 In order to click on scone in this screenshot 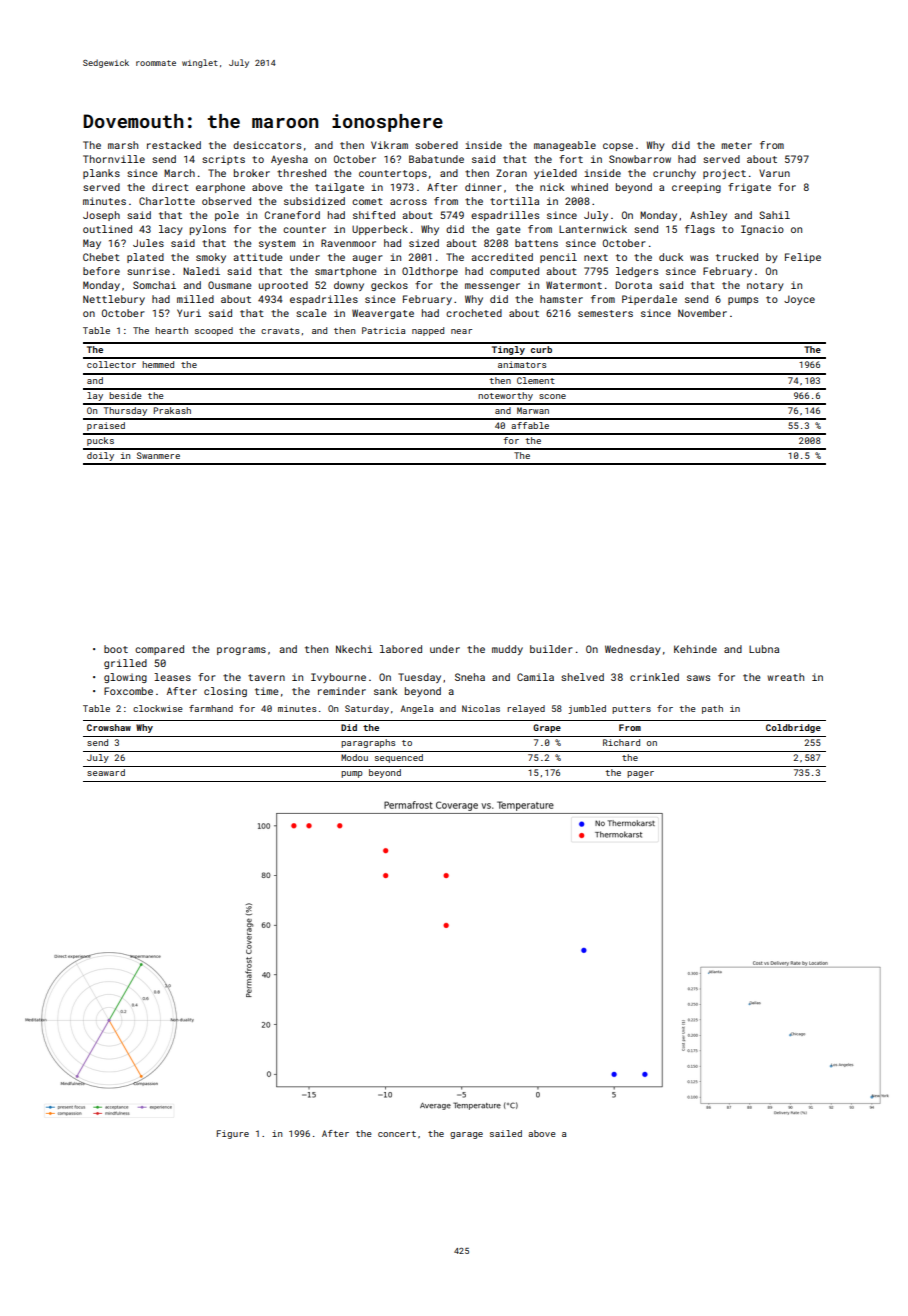, I will do `click(552, 396)`.
